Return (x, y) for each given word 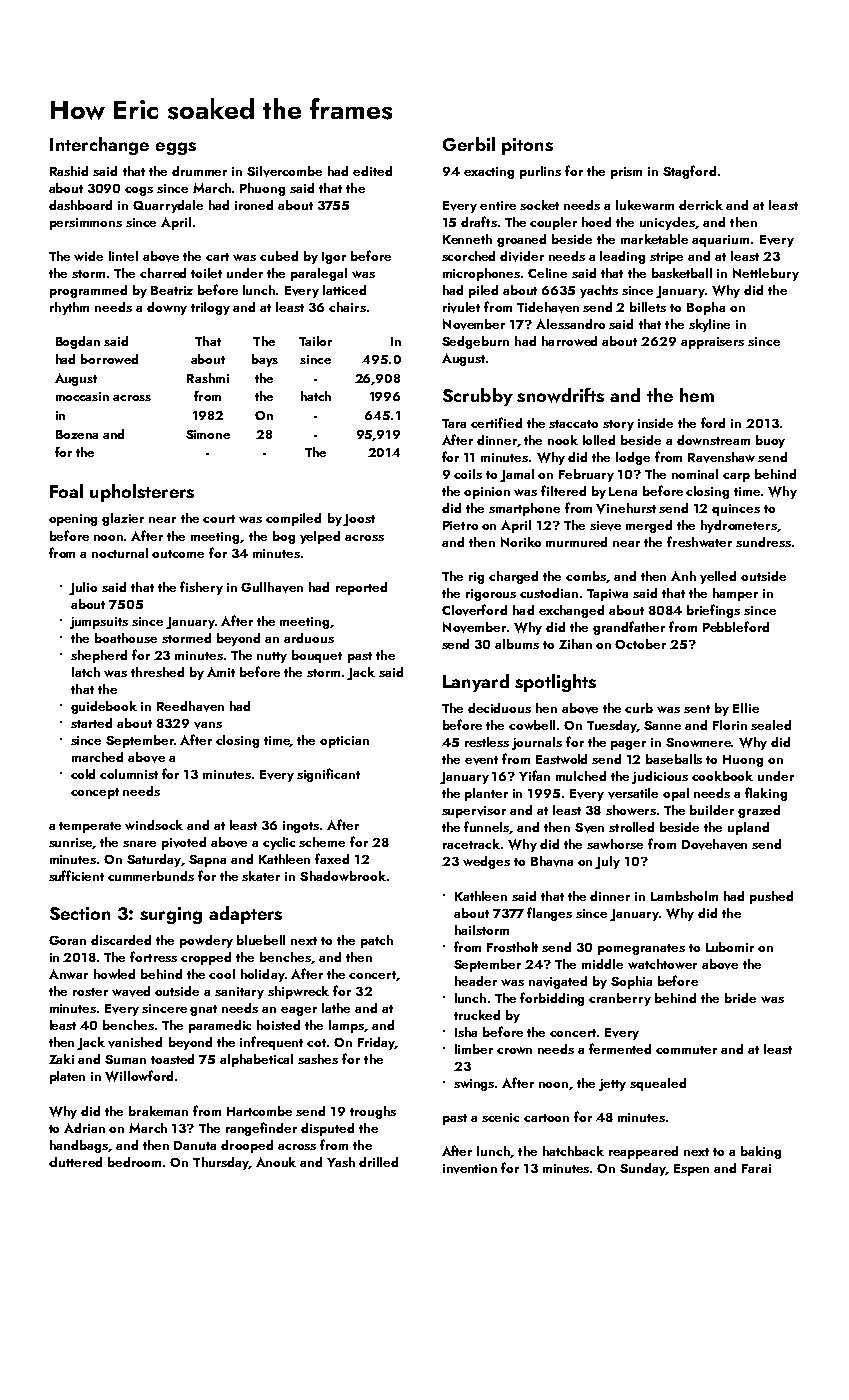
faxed (332, 858)
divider (522, 256)
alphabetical (256, 1060)
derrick (701, 205)
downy (167, 308)
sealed (771, 725)
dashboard (80, 205)
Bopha (706, 308)
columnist (129, 774)
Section (80, 913)
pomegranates (641, 949)
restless (487, 742)
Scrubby (478, 397)
